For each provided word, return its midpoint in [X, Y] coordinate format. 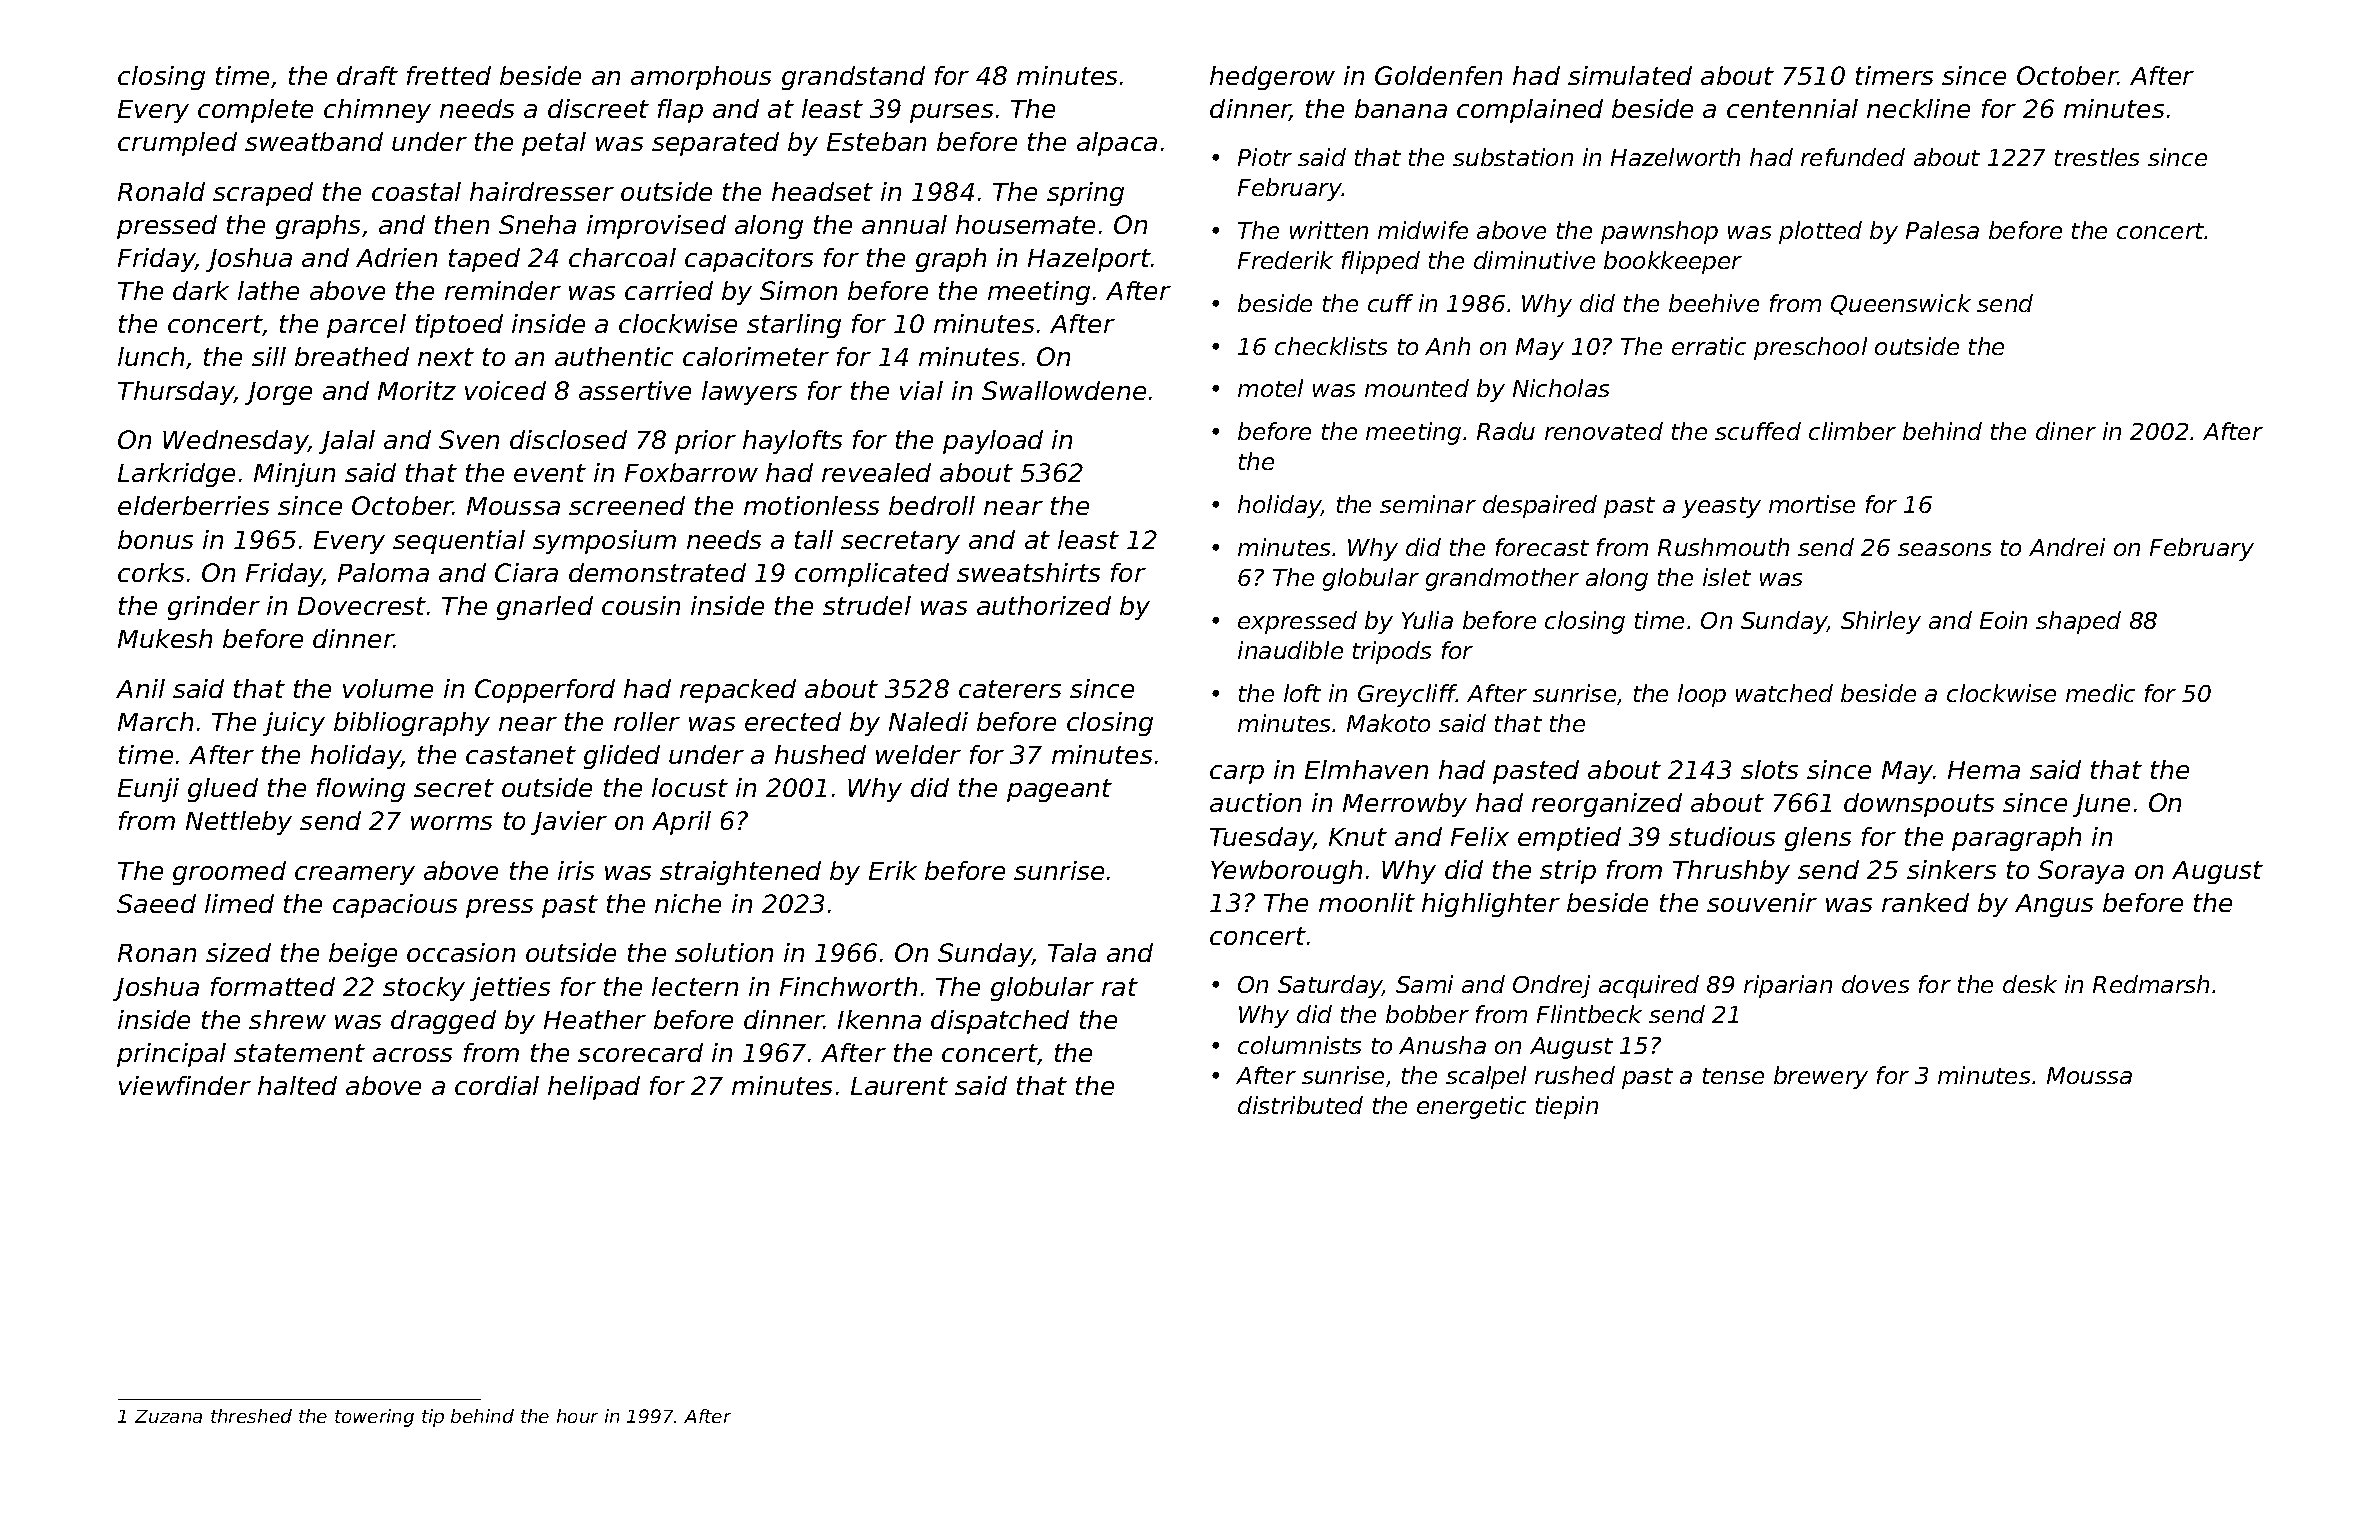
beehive [1714, 303]
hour [577, 1416]
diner [2066, 431]
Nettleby [239, 823]
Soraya [2081, 872]
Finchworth [848, 986]
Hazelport [1089, 260]
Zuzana [168, 1416]
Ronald [161, 191]
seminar [1428, 504]
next [446, 357]
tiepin [1567, 1107]
